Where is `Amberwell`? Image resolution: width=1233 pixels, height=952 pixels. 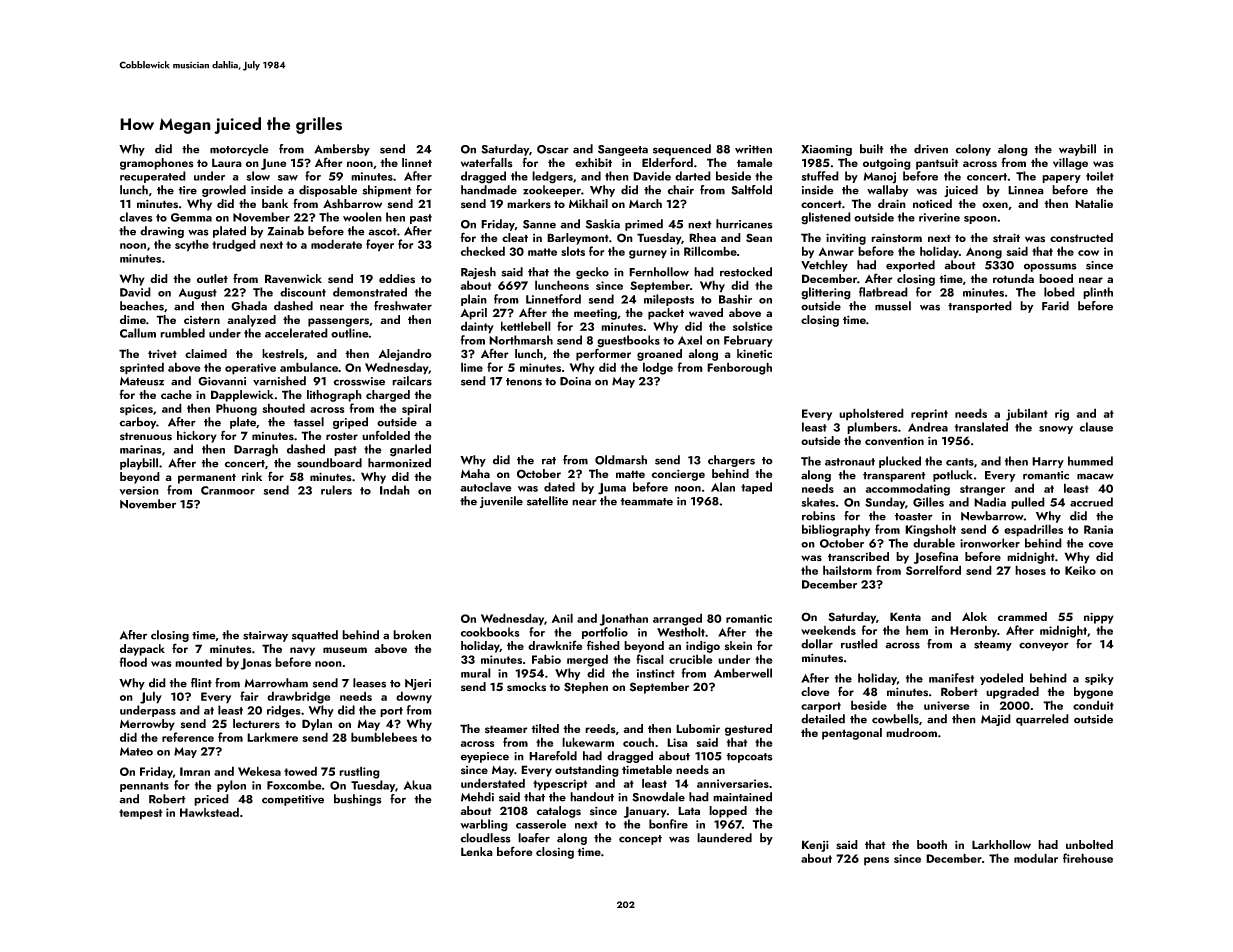
Amberwell is located at coordinates (743, 673).
